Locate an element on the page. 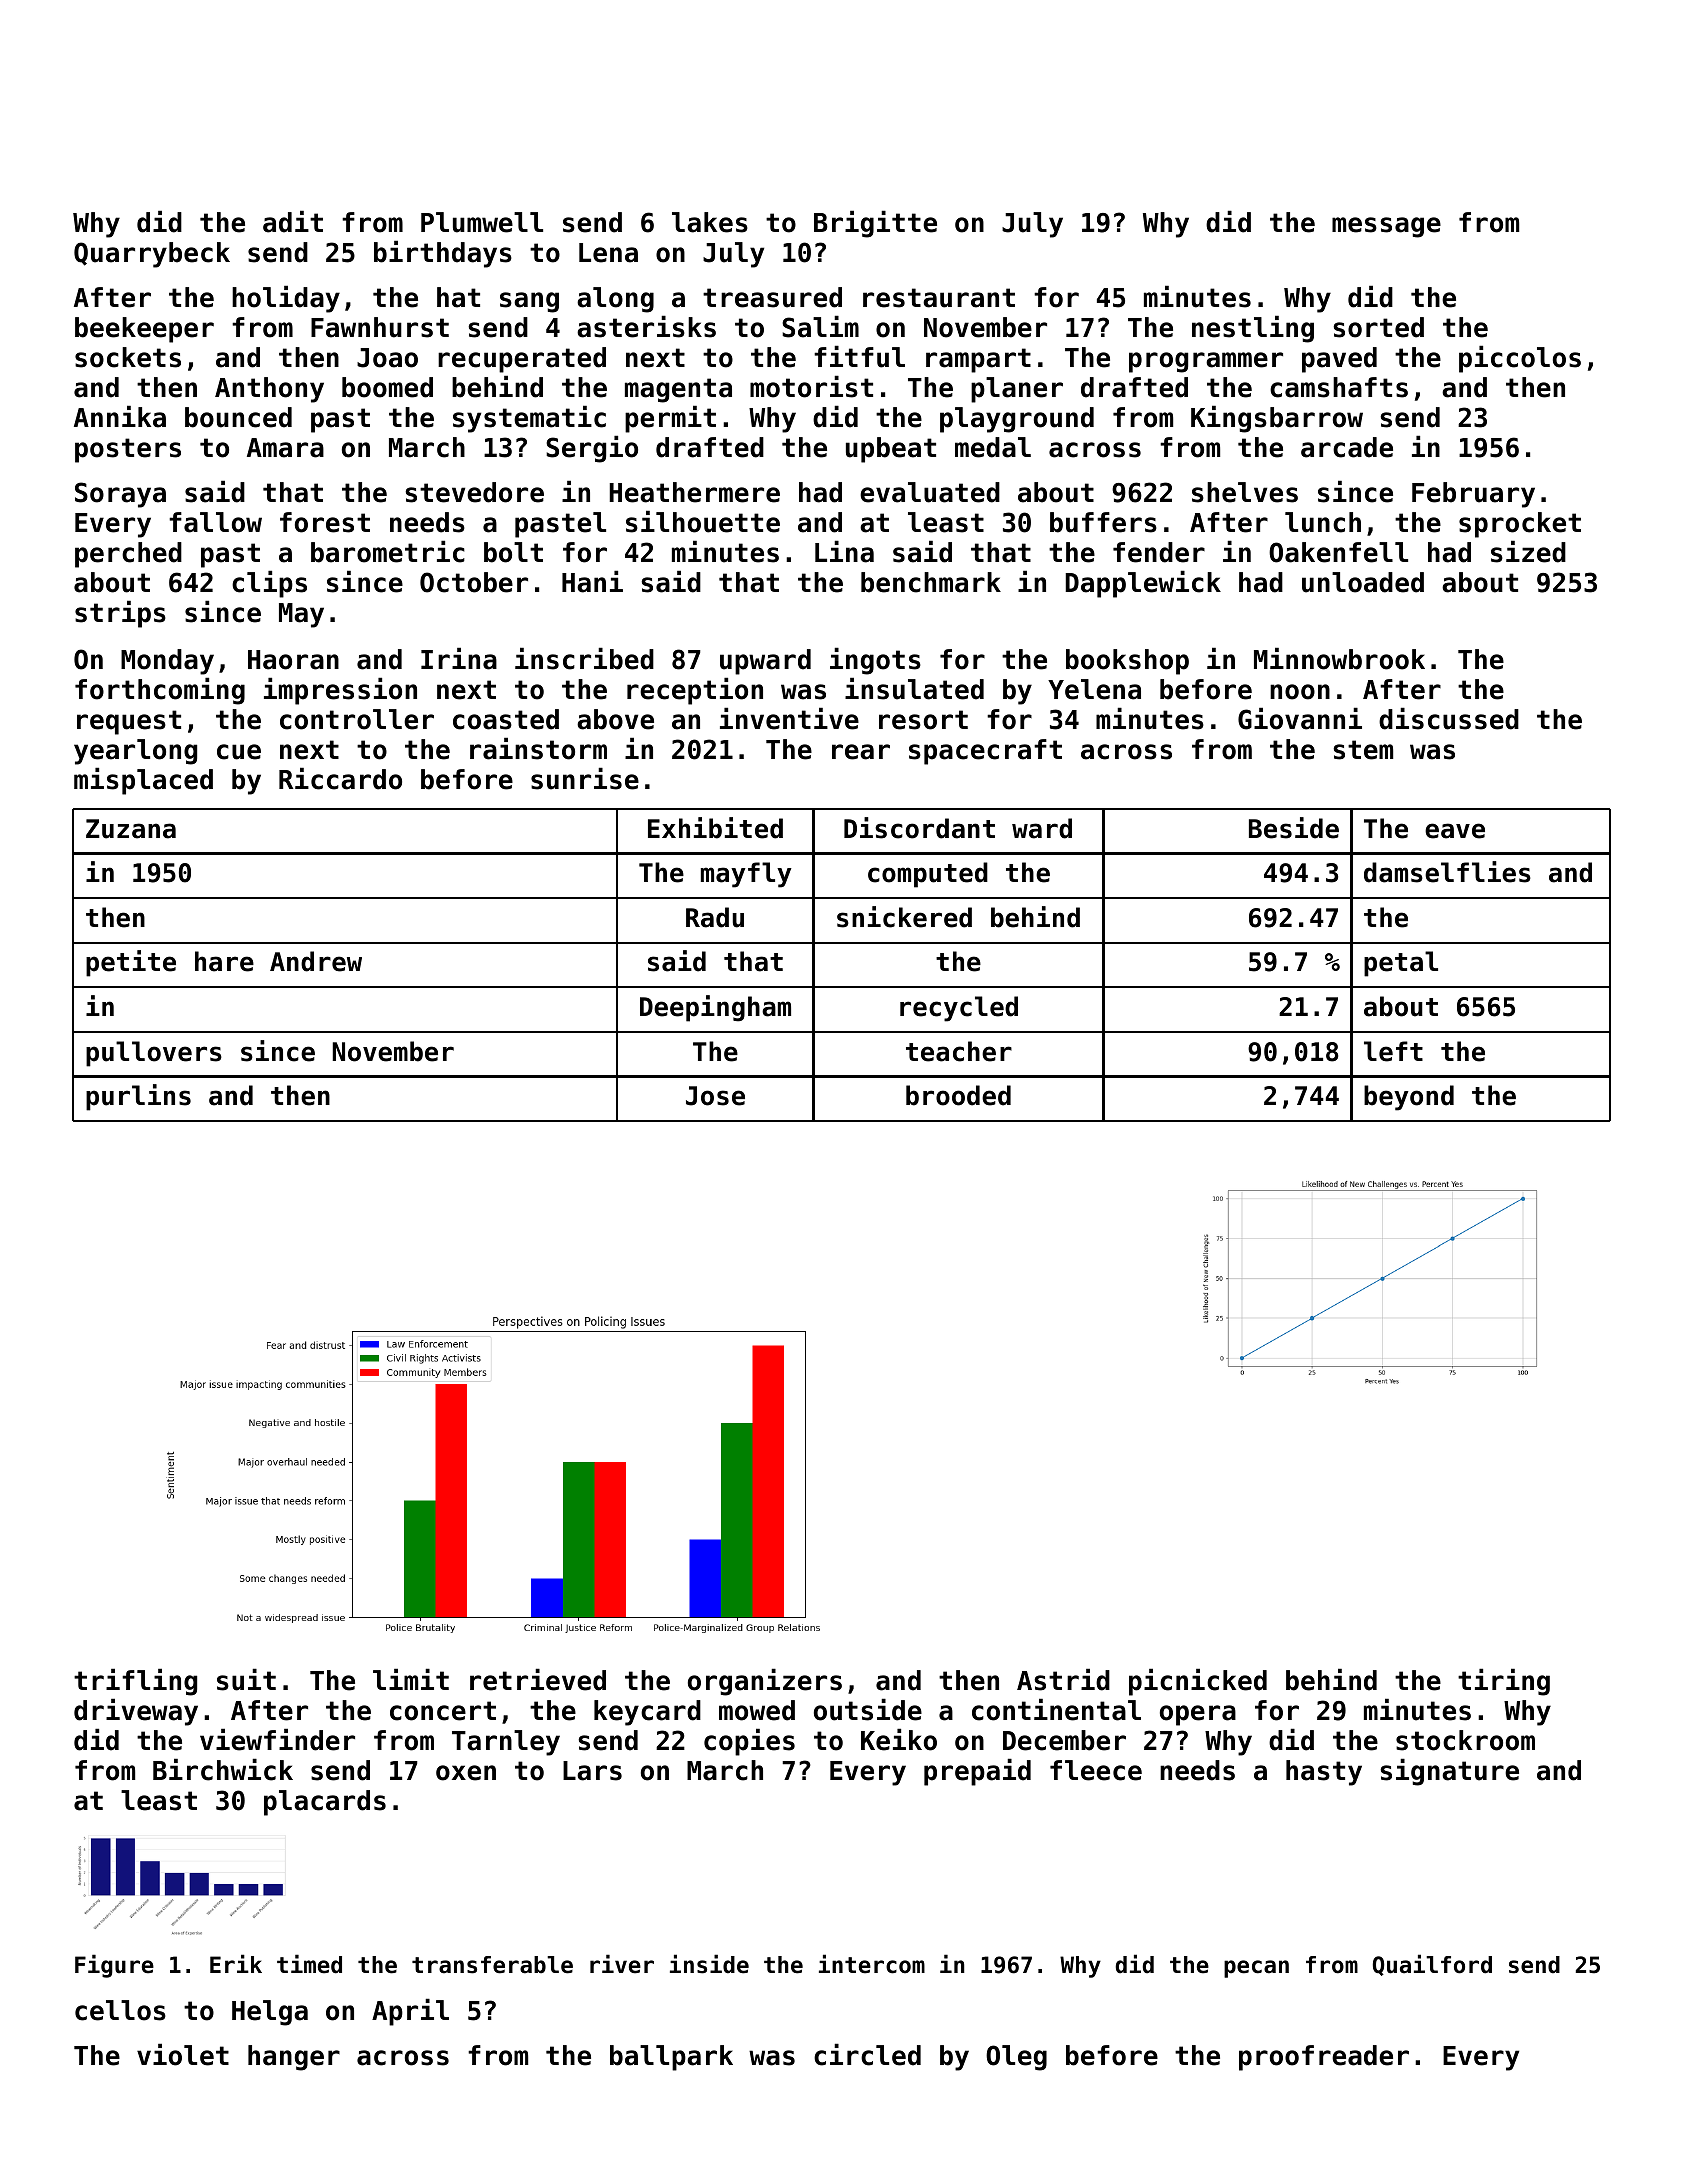 This document has width=1683, height=2178. ballpark is located at coordinates (671, 2058).
